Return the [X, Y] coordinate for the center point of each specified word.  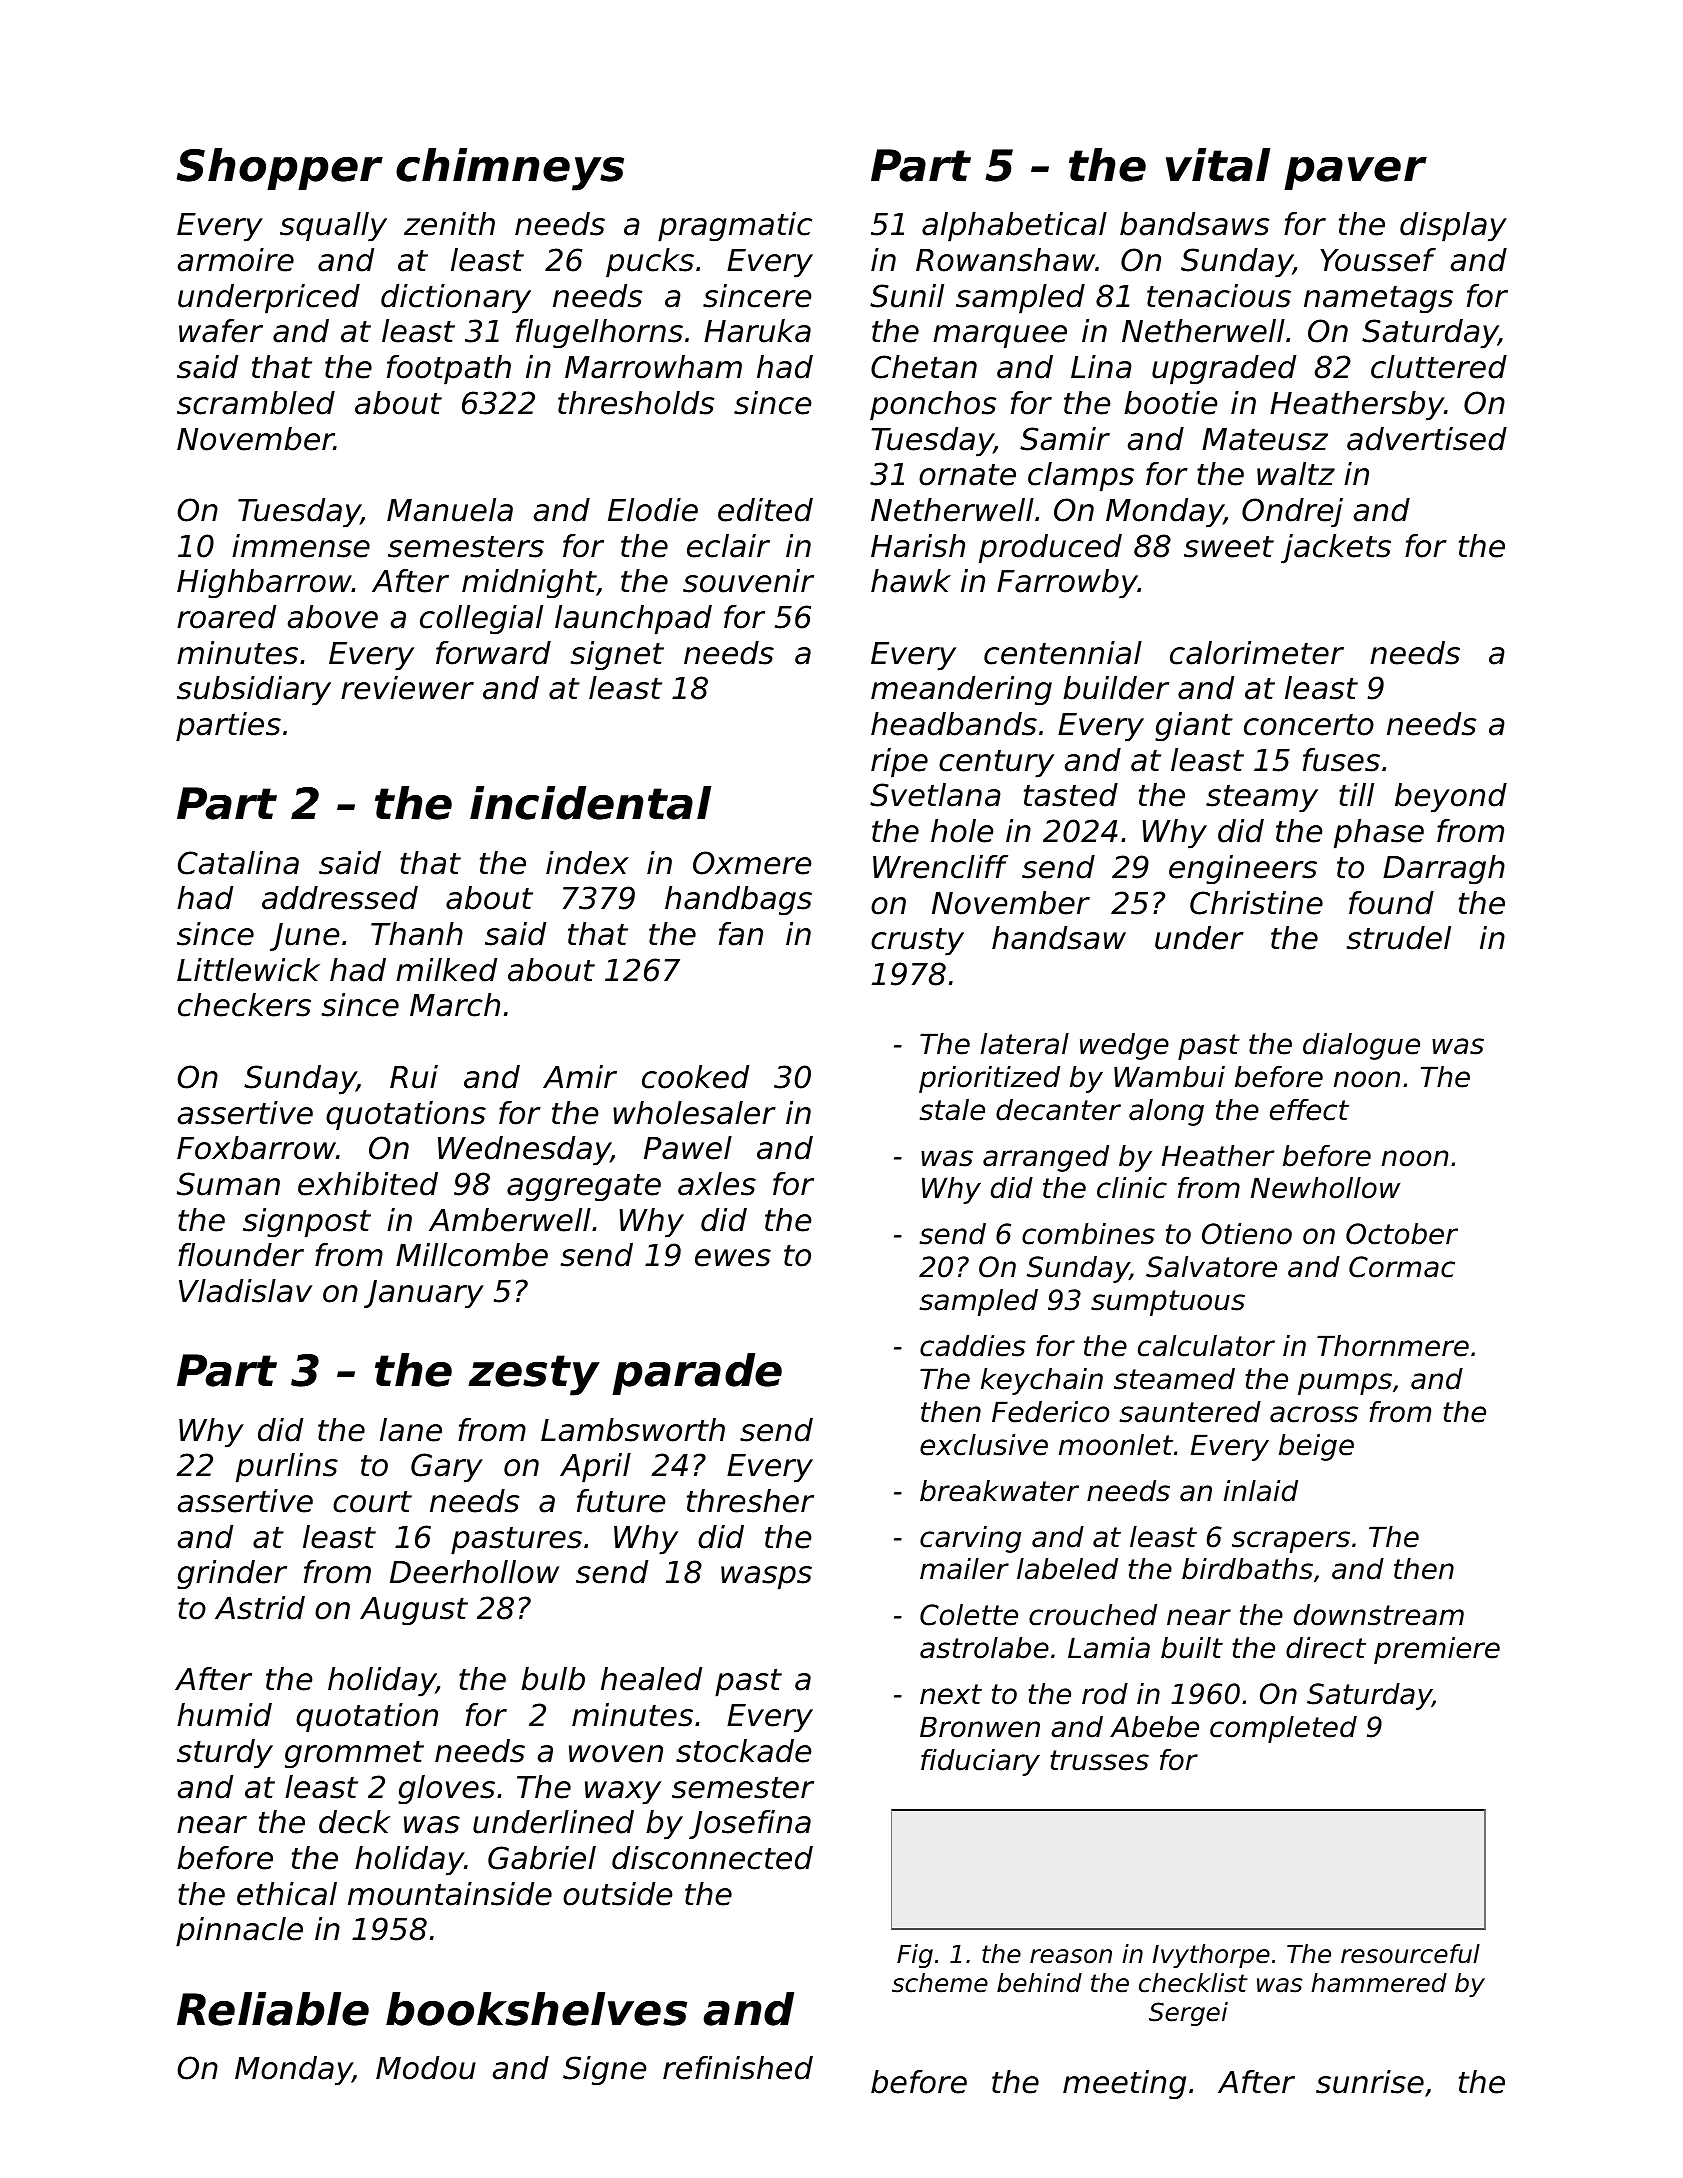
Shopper [280, 169]
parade [697, 1374]
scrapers [1291, 1542]
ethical [287, 1894]
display [1453, 227]
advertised [1427, 439]
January [424, 1294]
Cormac [1402, 1267]
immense [301, 546]
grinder [232, 1575]
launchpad [633, 620]
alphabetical [1014, 227]
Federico [1050, 1412]
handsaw [1059, 938]
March [455, 1005]
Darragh [1444, 870]
